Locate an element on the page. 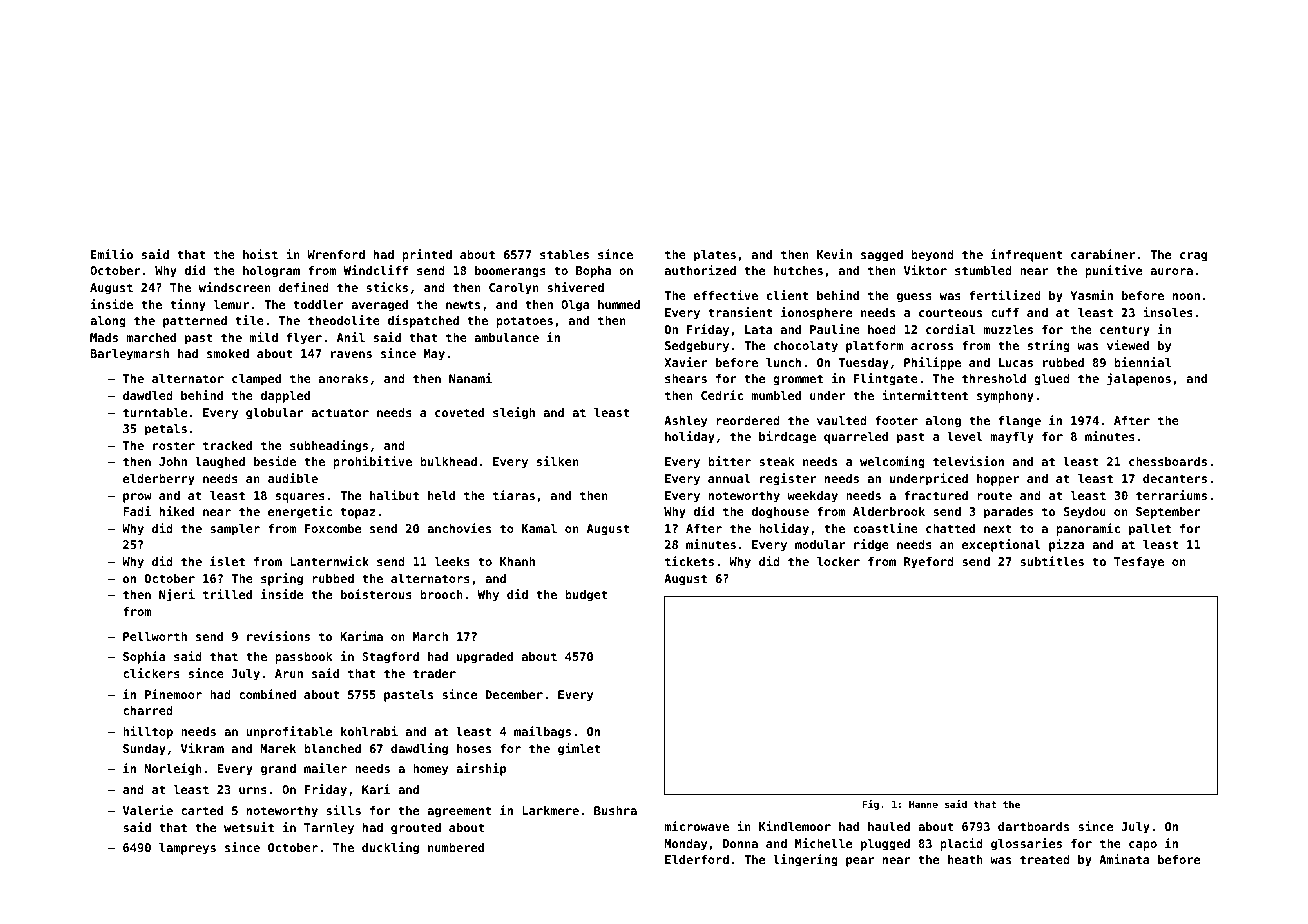  shears is located at coordinates (686, 378).
